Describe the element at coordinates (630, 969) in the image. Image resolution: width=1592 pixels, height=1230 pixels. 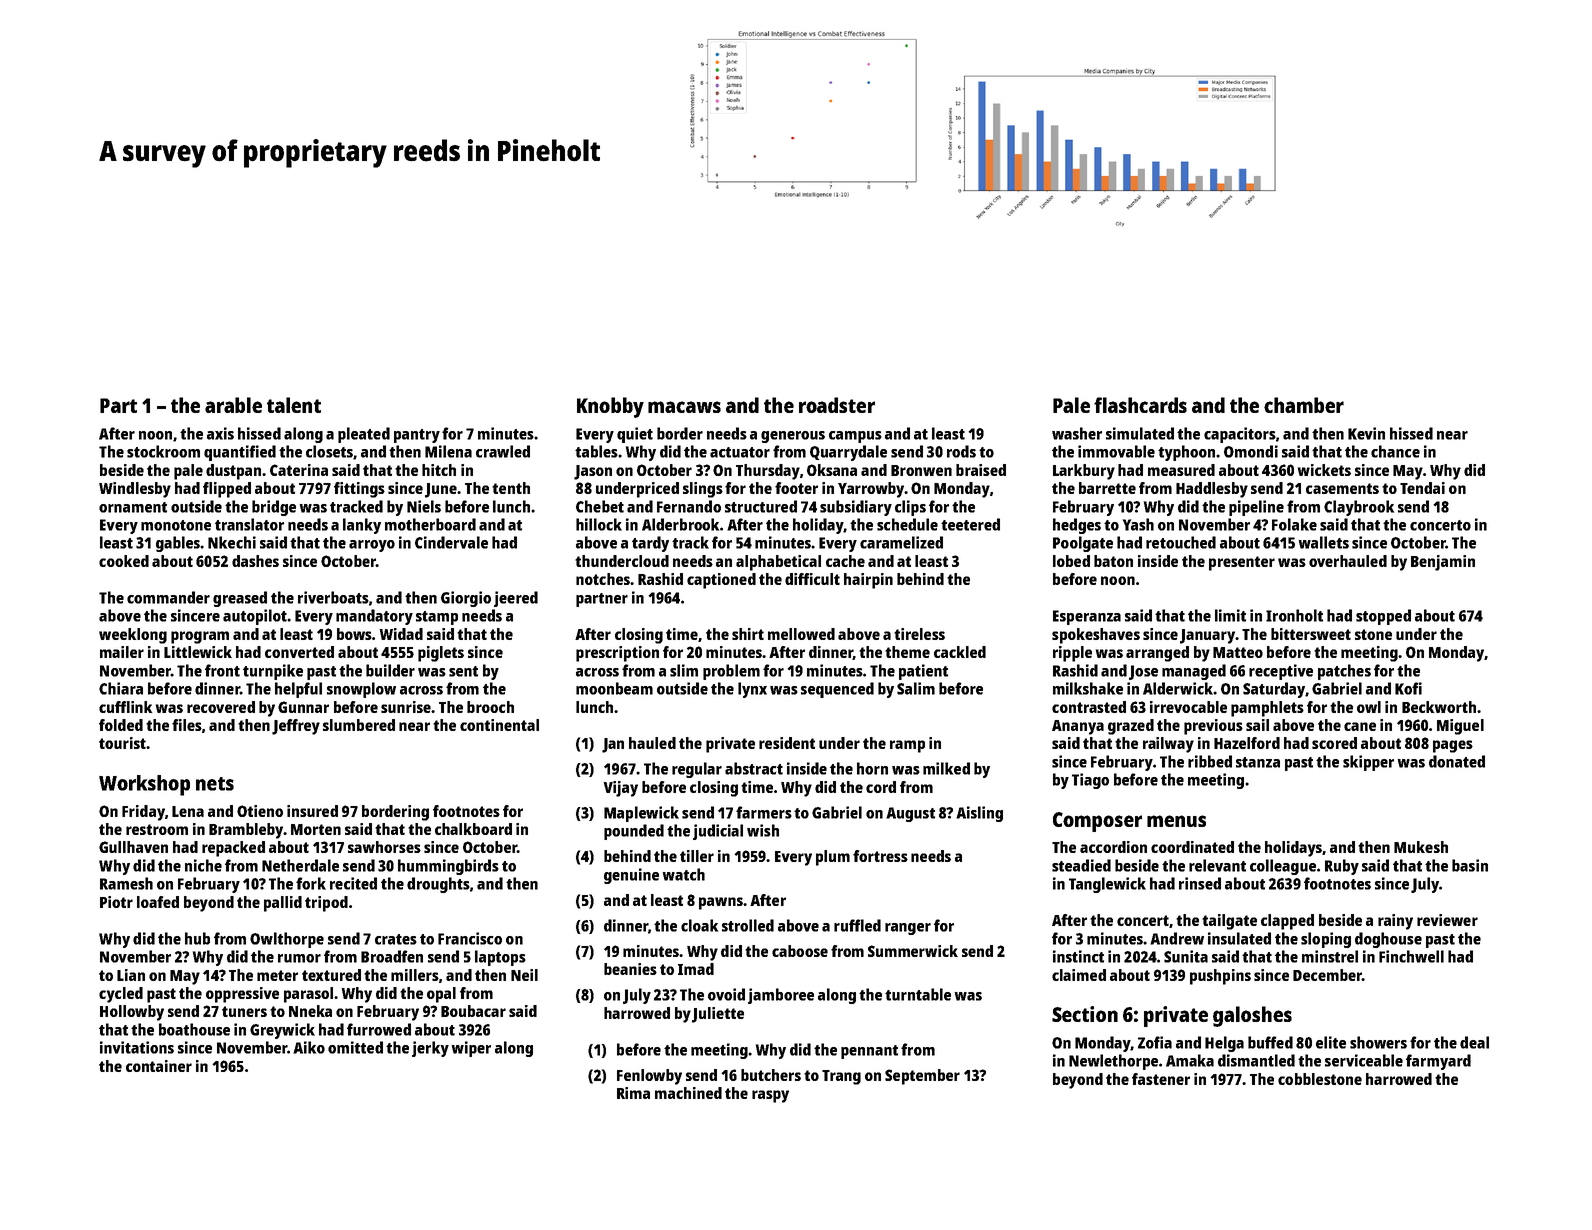
I see `beanies` at that location.
